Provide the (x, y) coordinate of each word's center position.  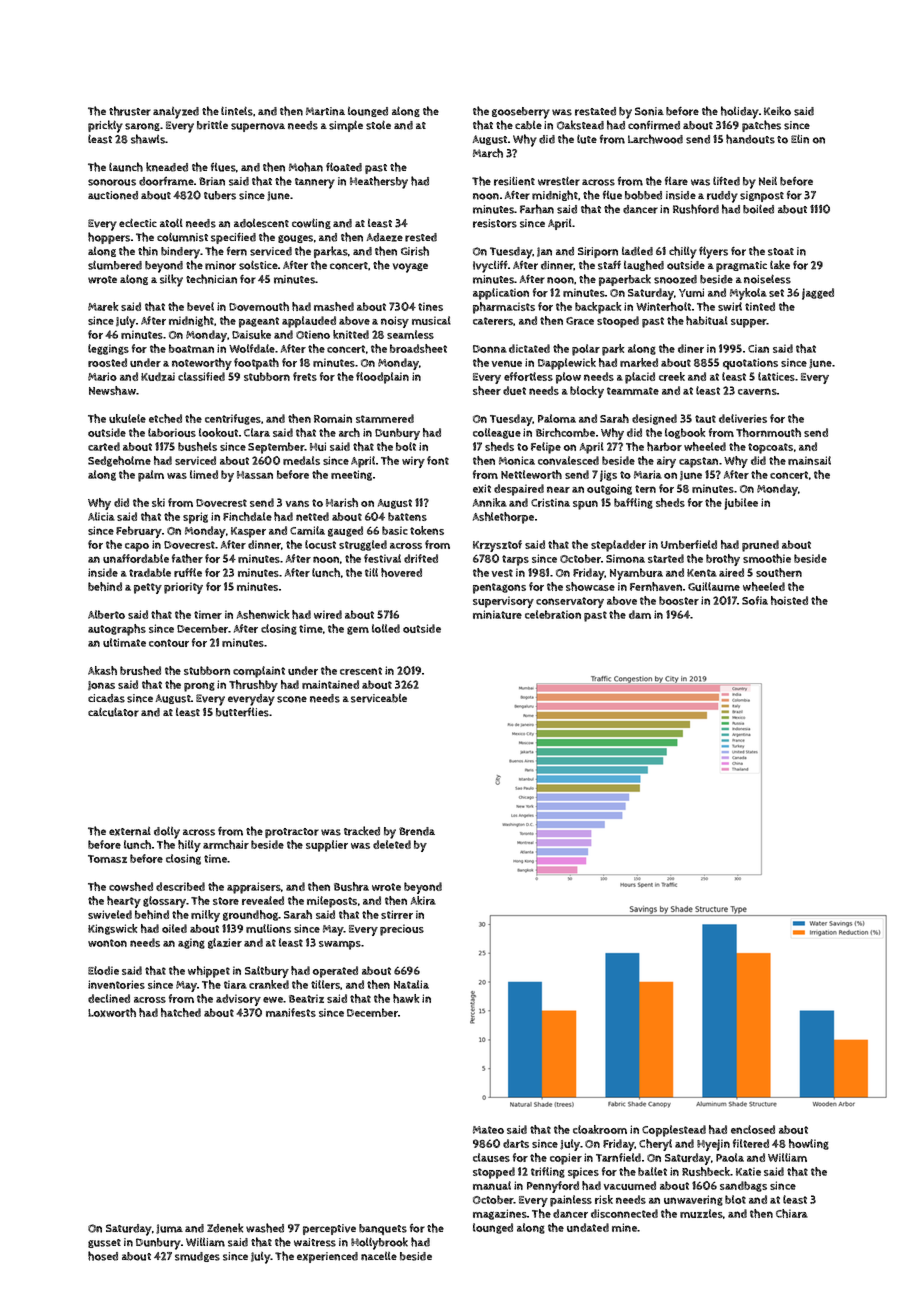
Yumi (691, 292)
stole (378, 125)
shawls (148, 139)
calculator (113, 712)
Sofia (755, 600)
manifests (291, 1012)
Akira (423, 900)
